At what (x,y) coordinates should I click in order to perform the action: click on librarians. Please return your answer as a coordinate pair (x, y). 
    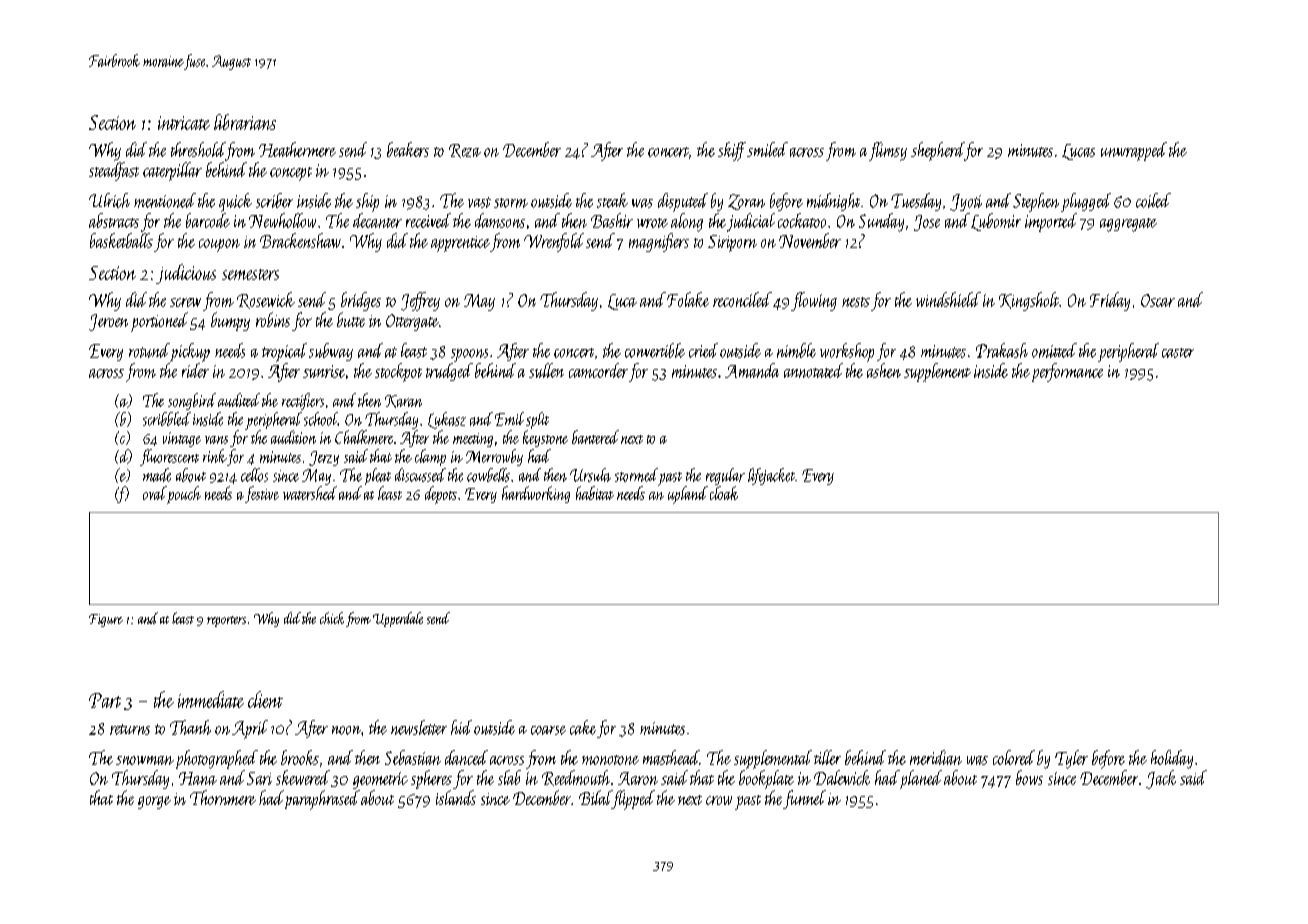
    Looking at the image, I should click on (245, 122).
